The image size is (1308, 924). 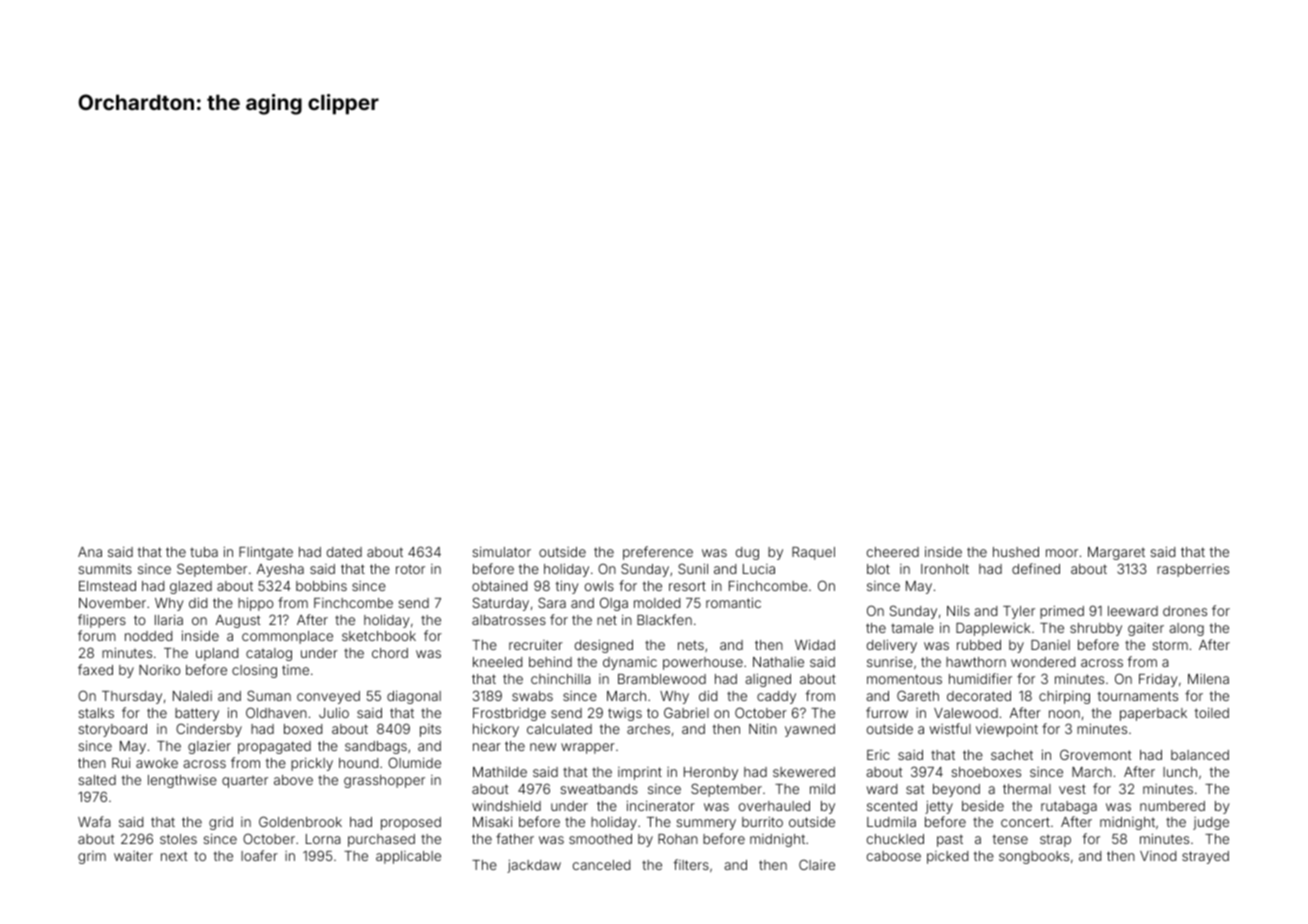 I want to click on Lorna, so click(x=323, y=839).
